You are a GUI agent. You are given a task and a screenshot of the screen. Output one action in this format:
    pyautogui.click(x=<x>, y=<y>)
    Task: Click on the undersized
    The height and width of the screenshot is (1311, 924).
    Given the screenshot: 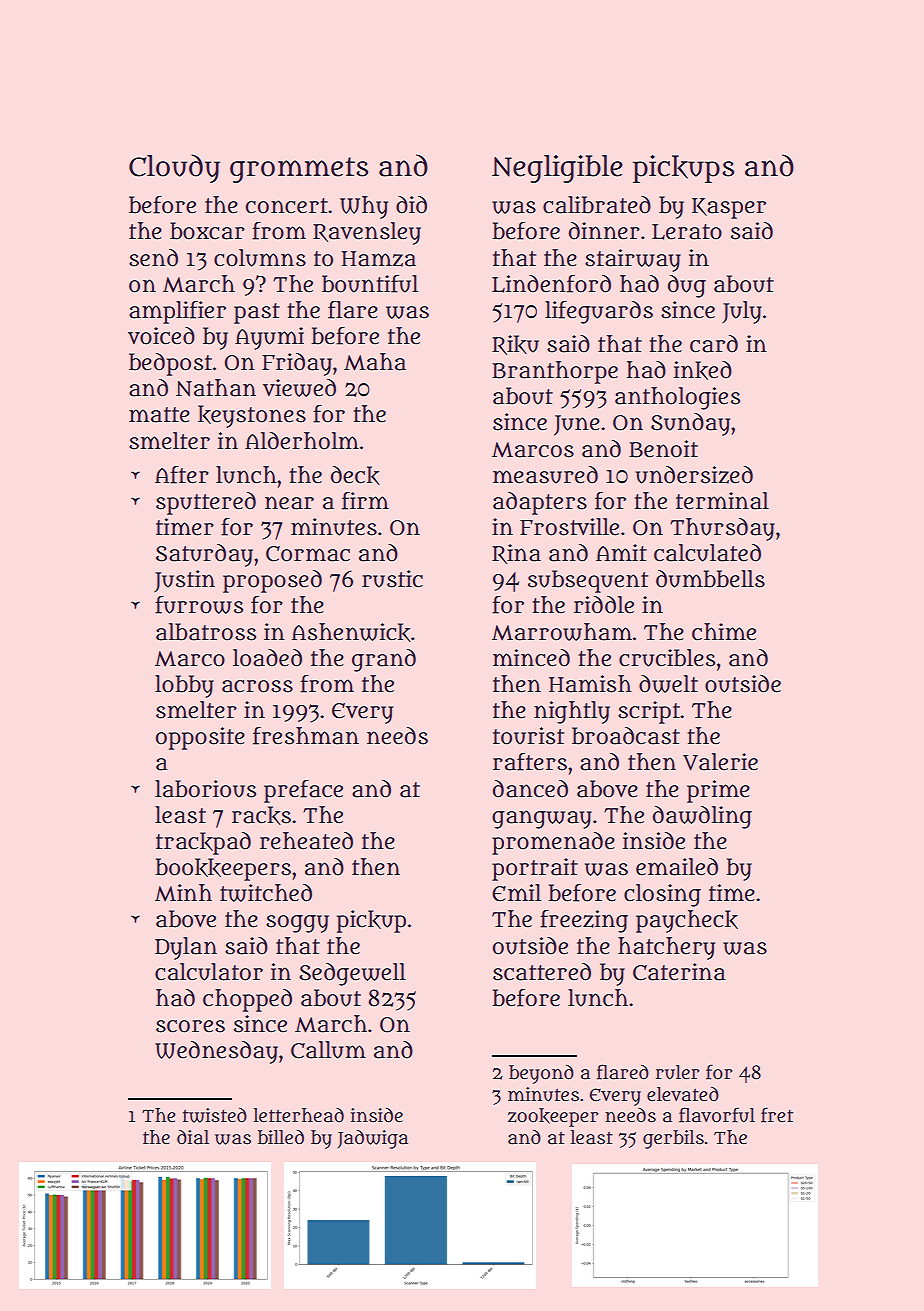 What is the action you would take?
    pyautogui.click(x=694, y=475)
